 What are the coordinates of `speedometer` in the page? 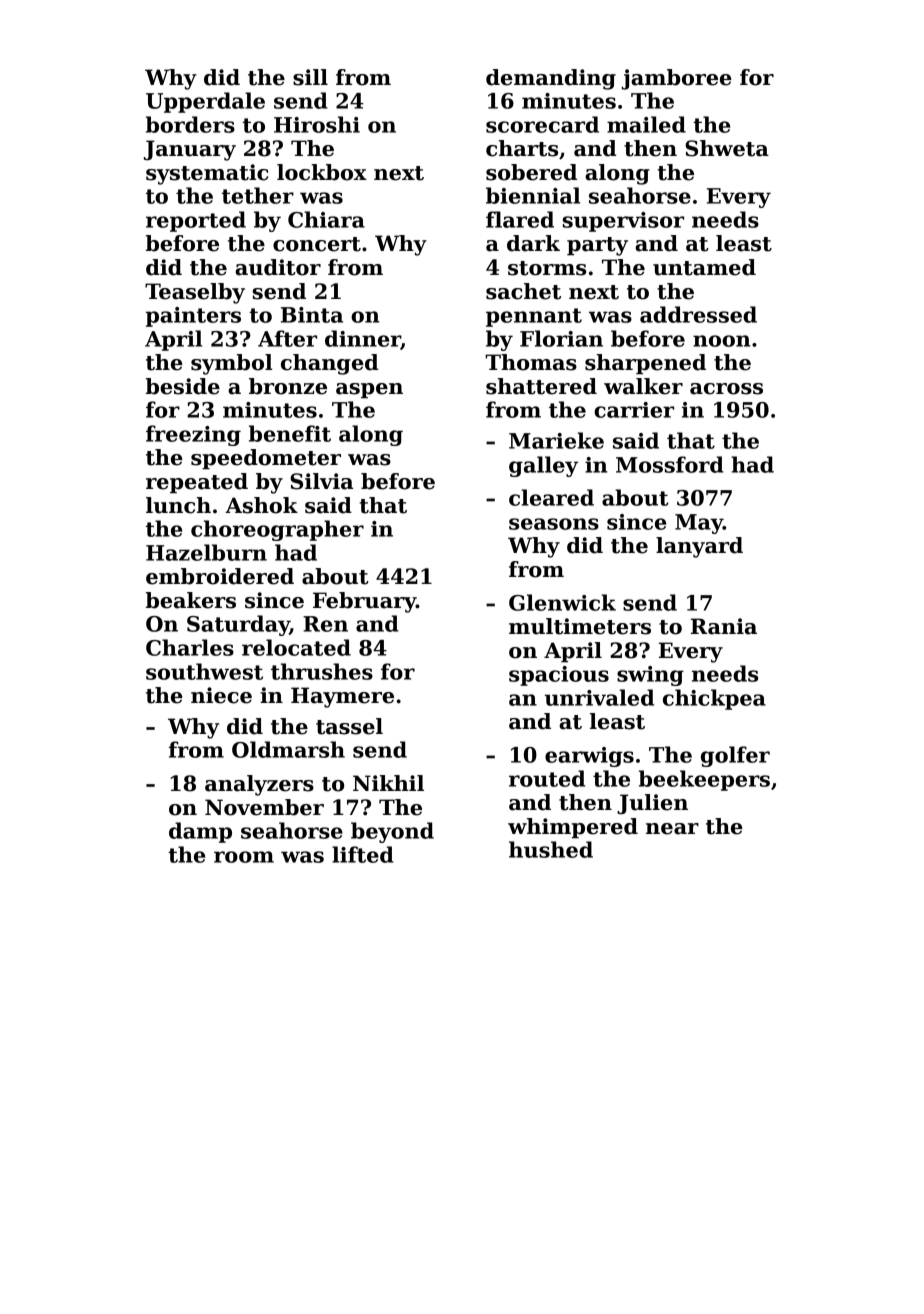 It's located at (266, 459).
